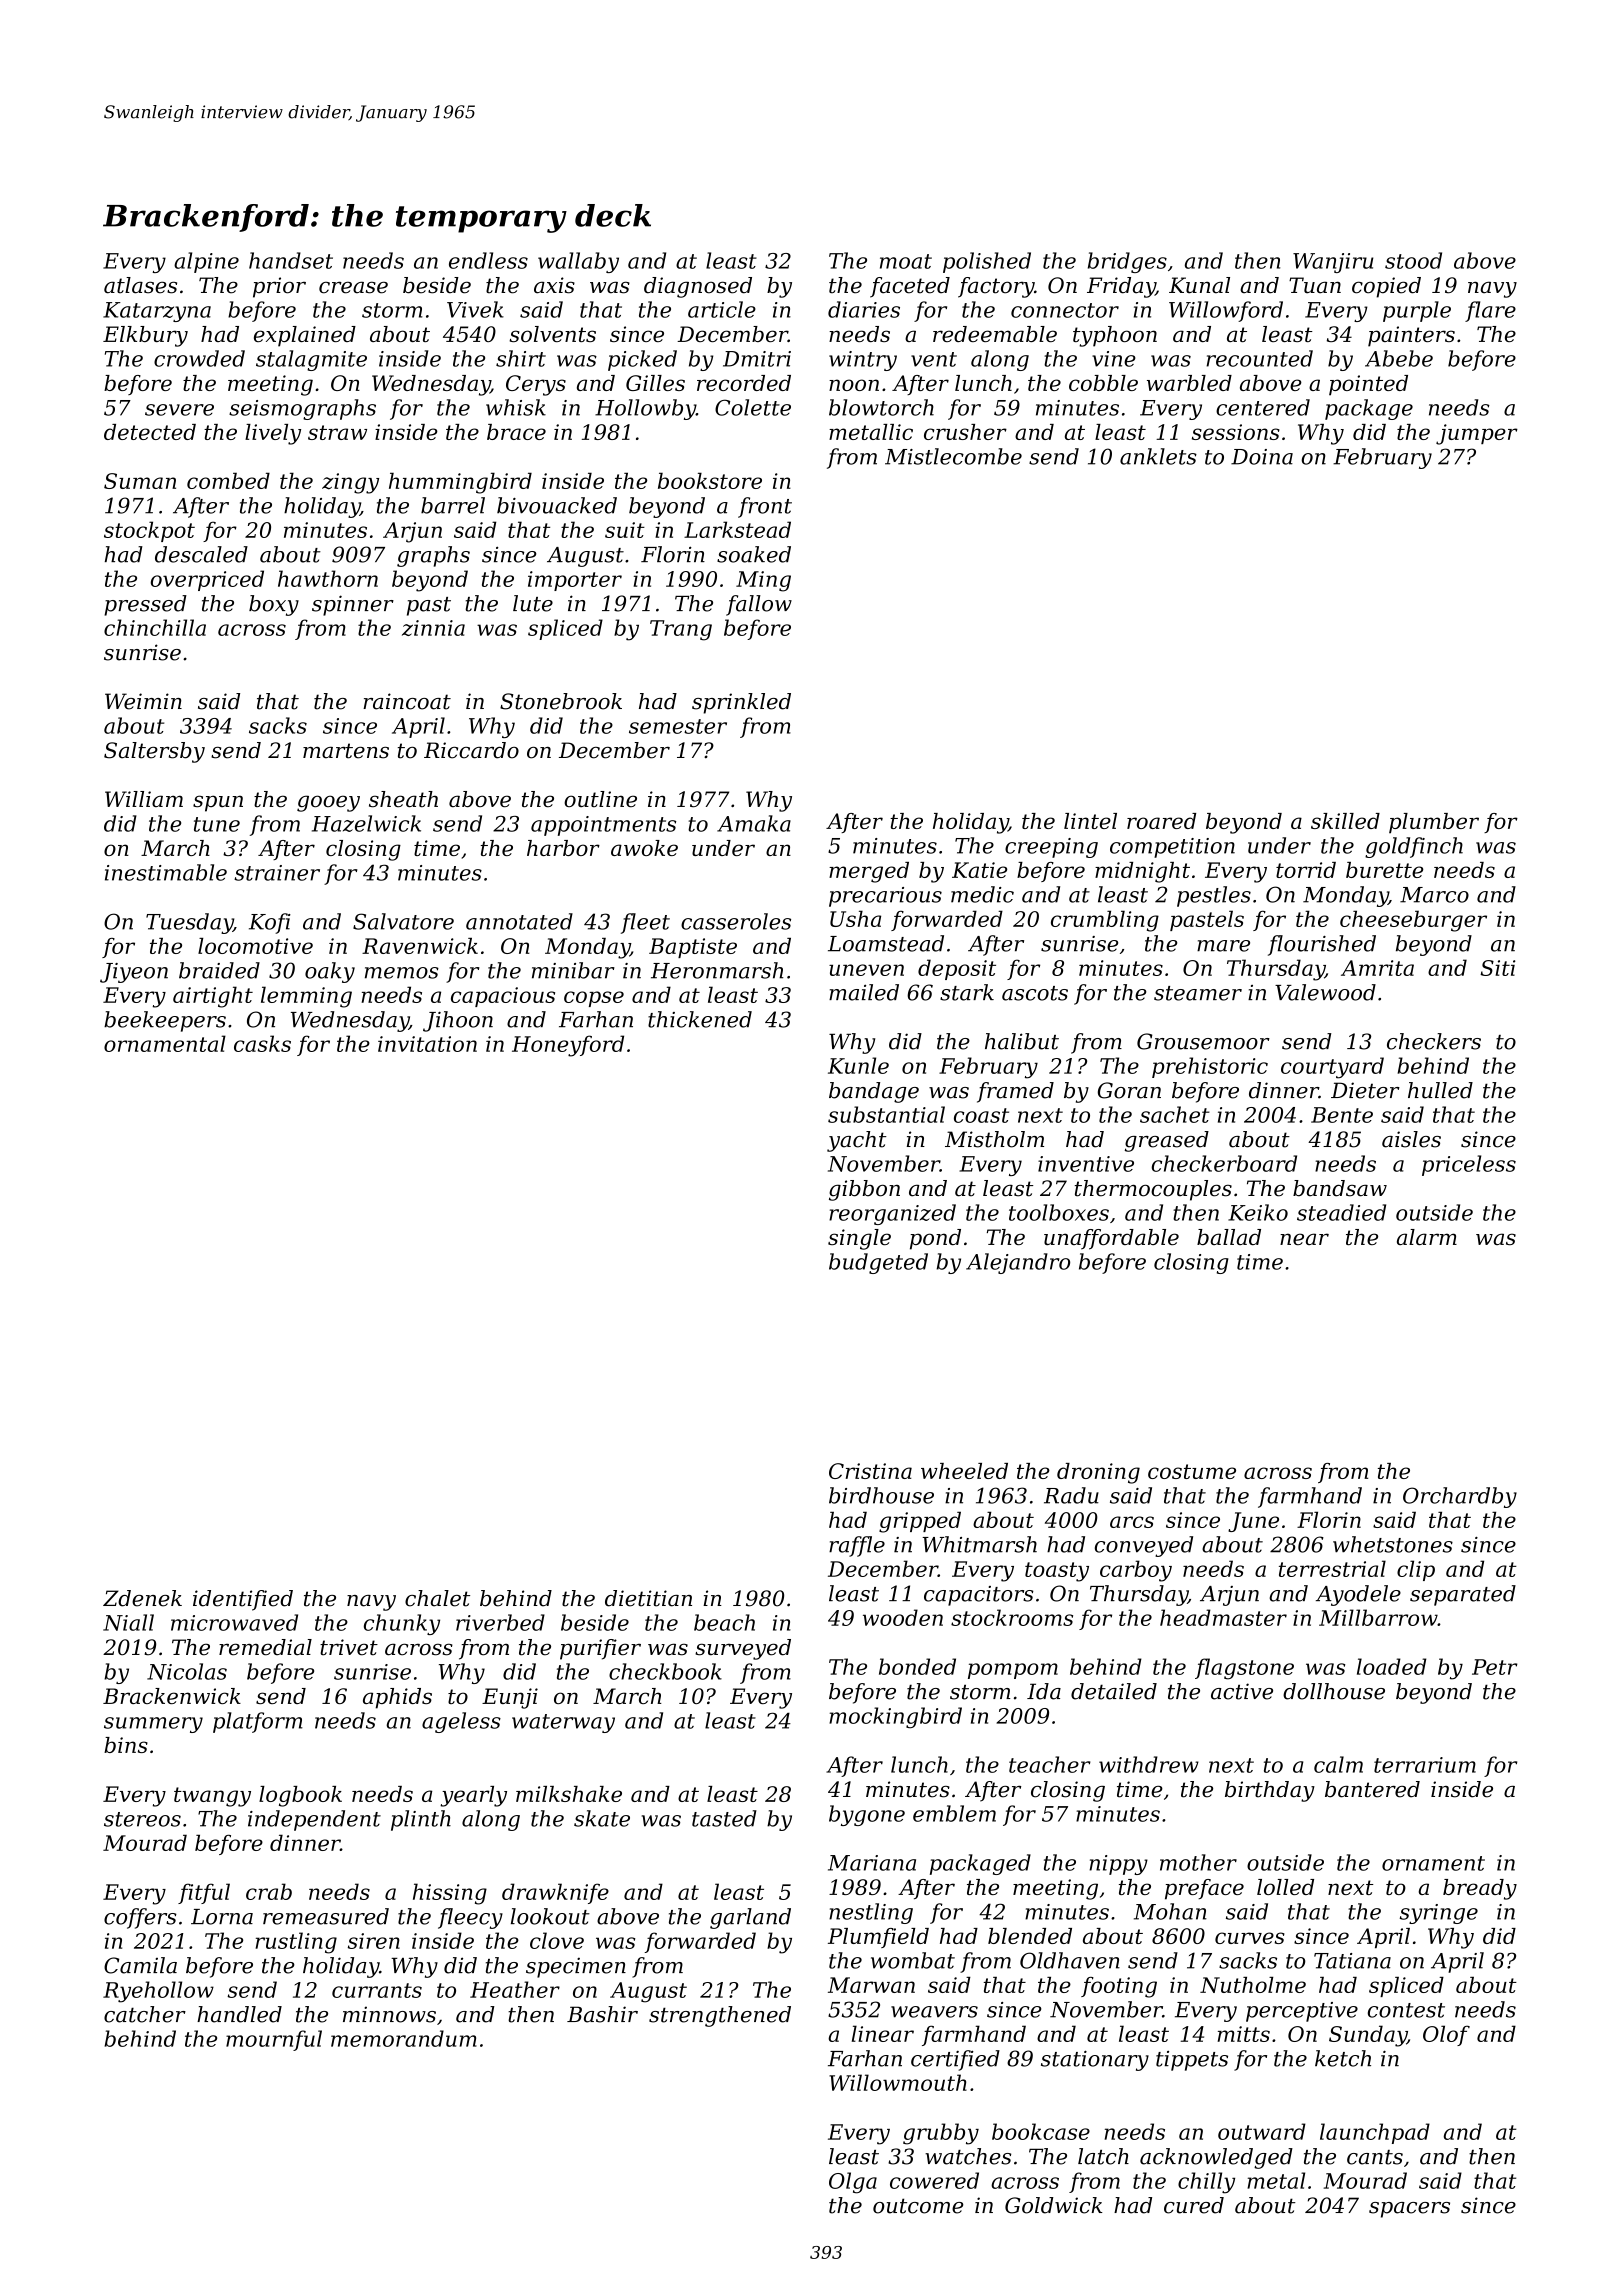  Describe the element at coordinates (1095, 2060) in the screenshot. I see `stationary` at that location.
